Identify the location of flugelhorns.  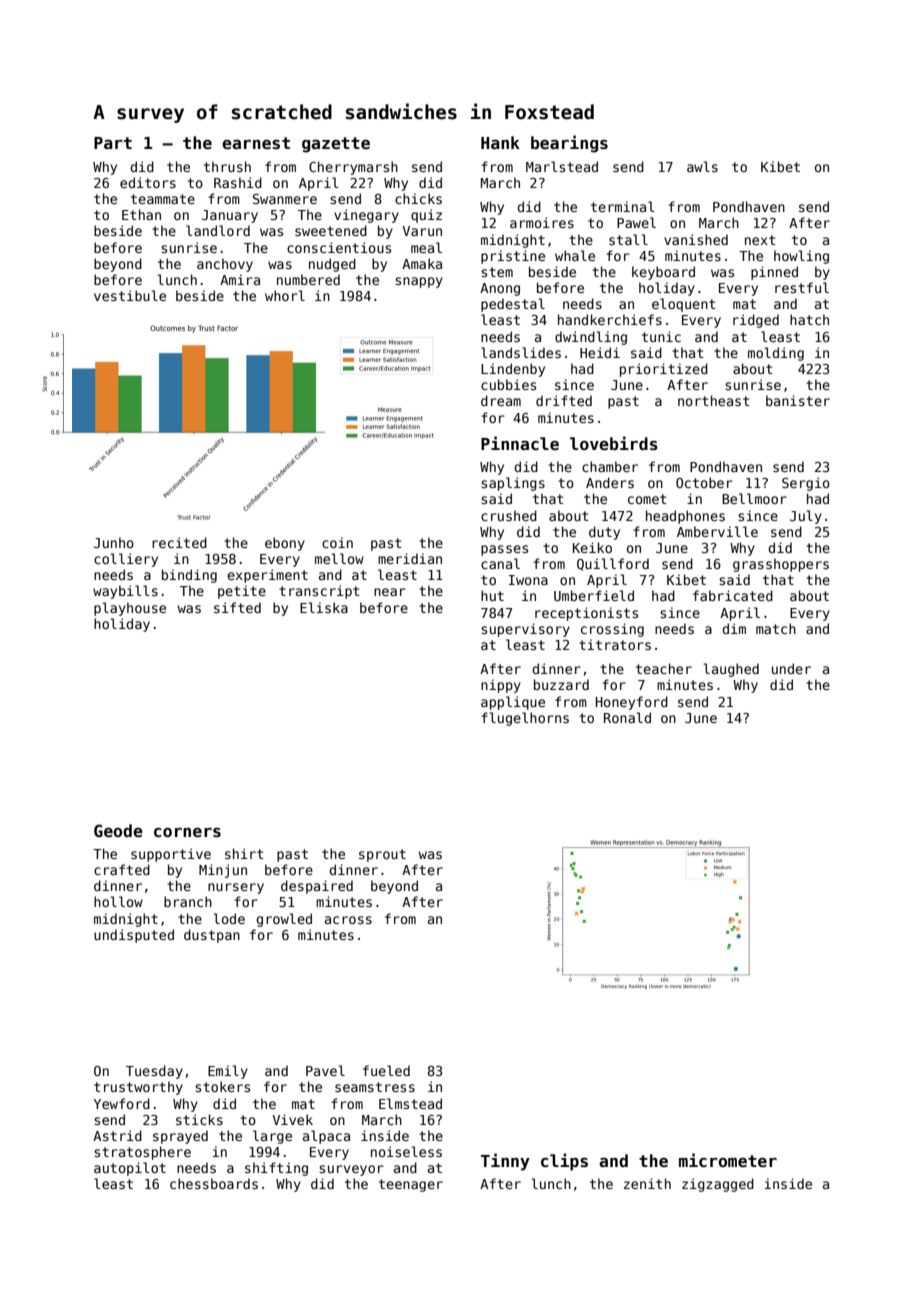
(525, 719).
